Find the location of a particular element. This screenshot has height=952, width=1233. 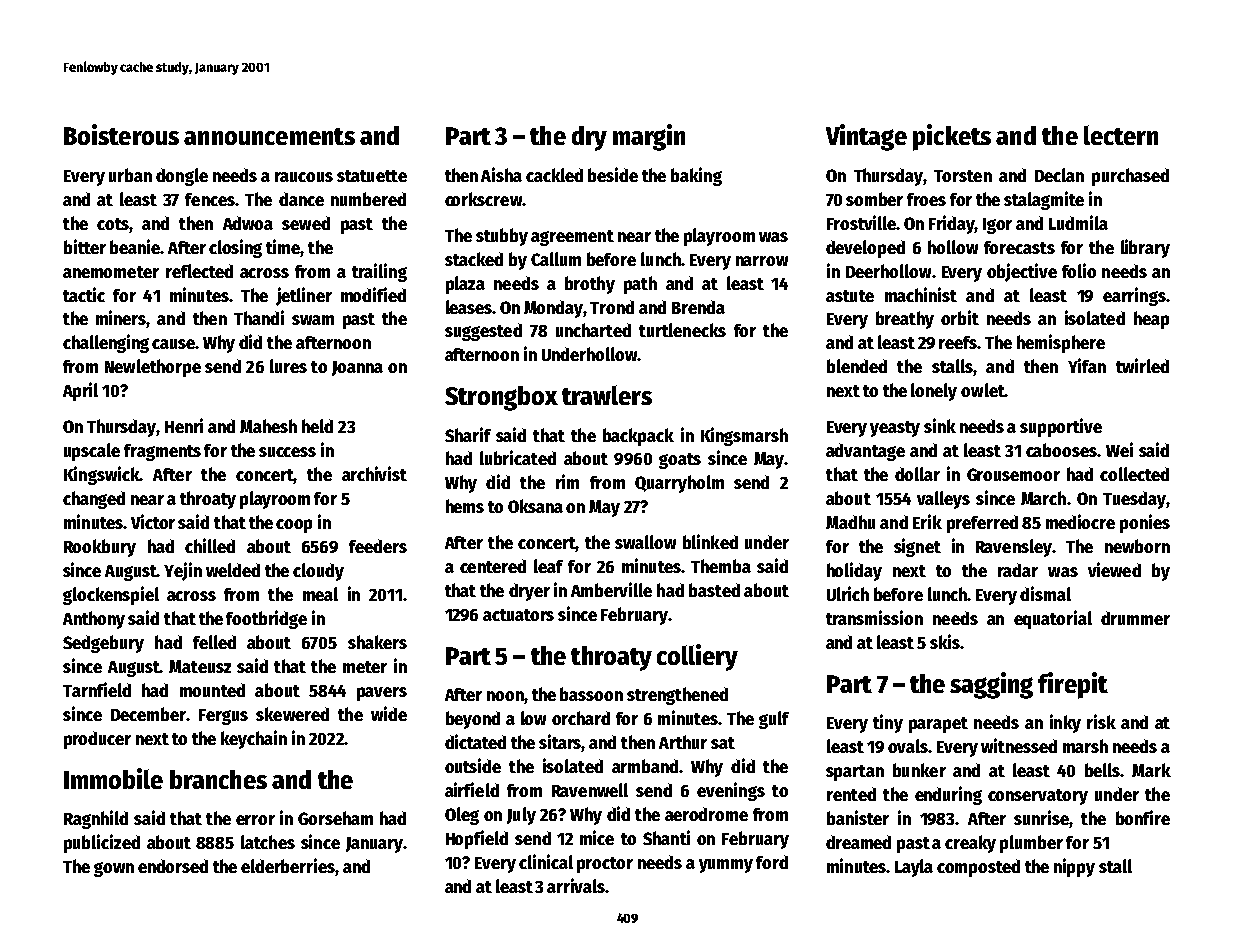

gown is located at coordinates (114, 869).
